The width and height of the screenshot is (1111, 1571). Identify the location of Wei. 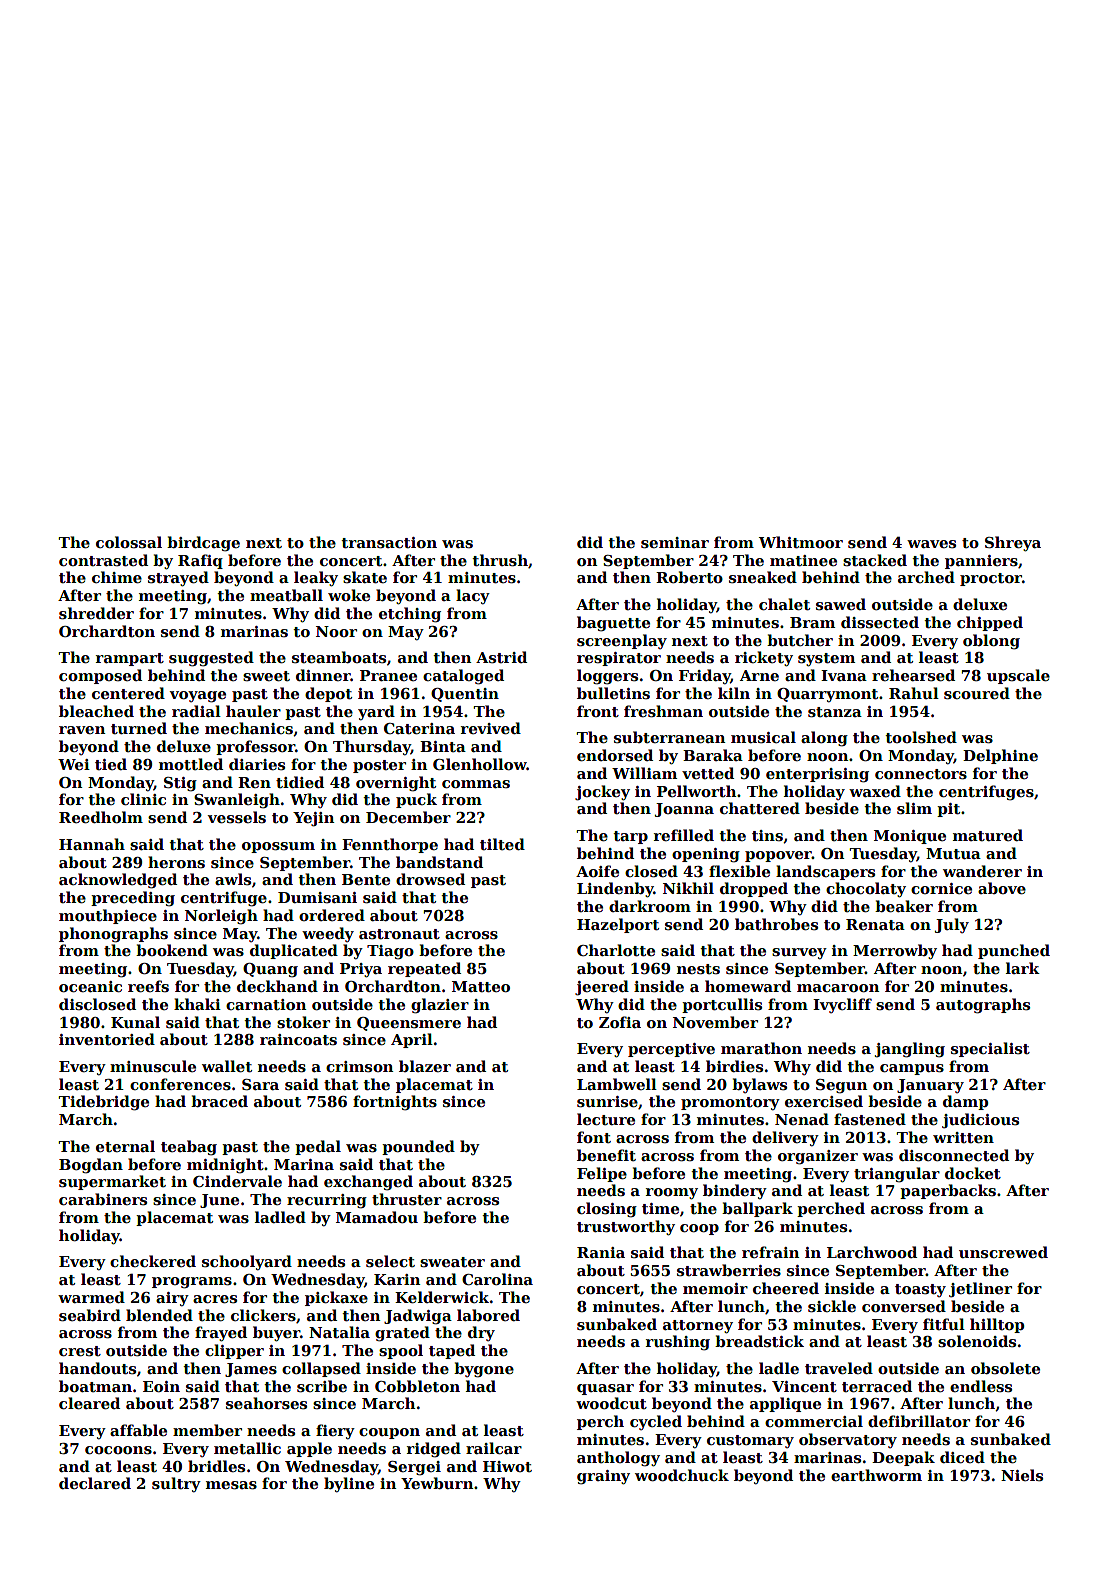
(74, 764).
